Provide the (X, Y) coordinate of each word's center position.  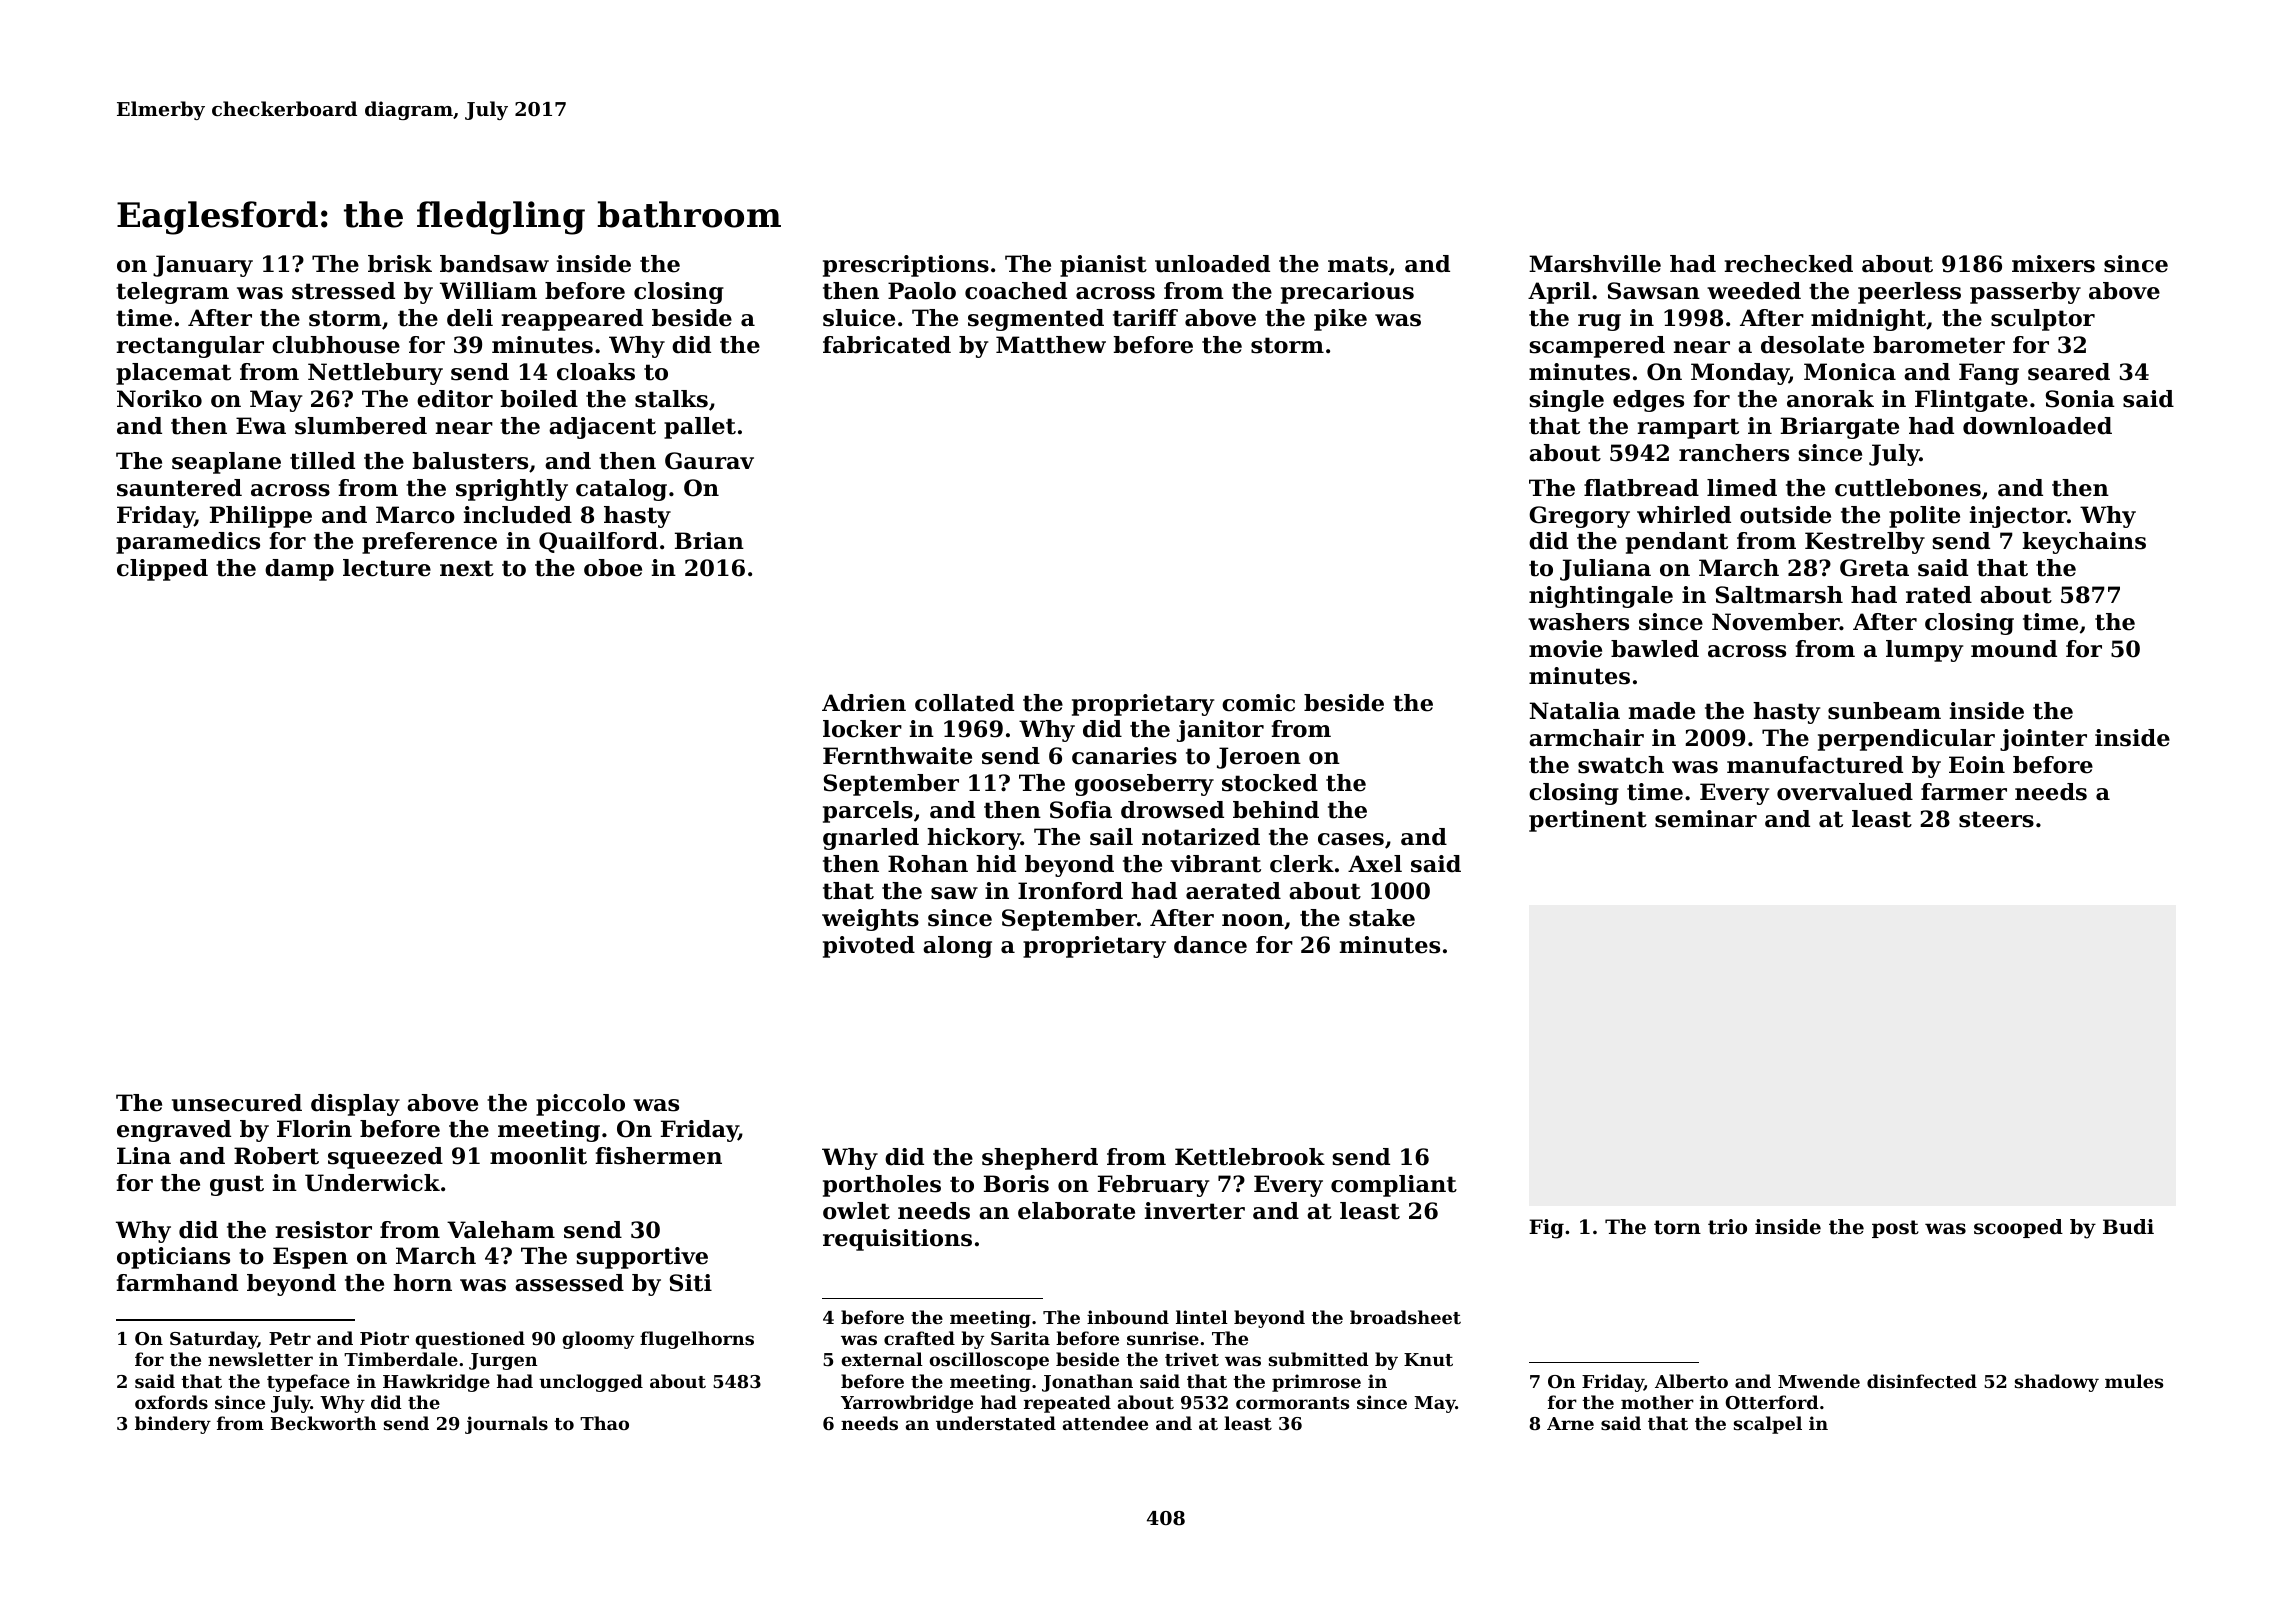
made (1662, 711)
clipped (162, 570)
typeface (308, 1383)
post (1895, 1229)
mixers (2053, 264)
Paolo (922, 291)
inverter (1195, 1211)
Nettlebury (375, 374)
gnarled (871, 839)
